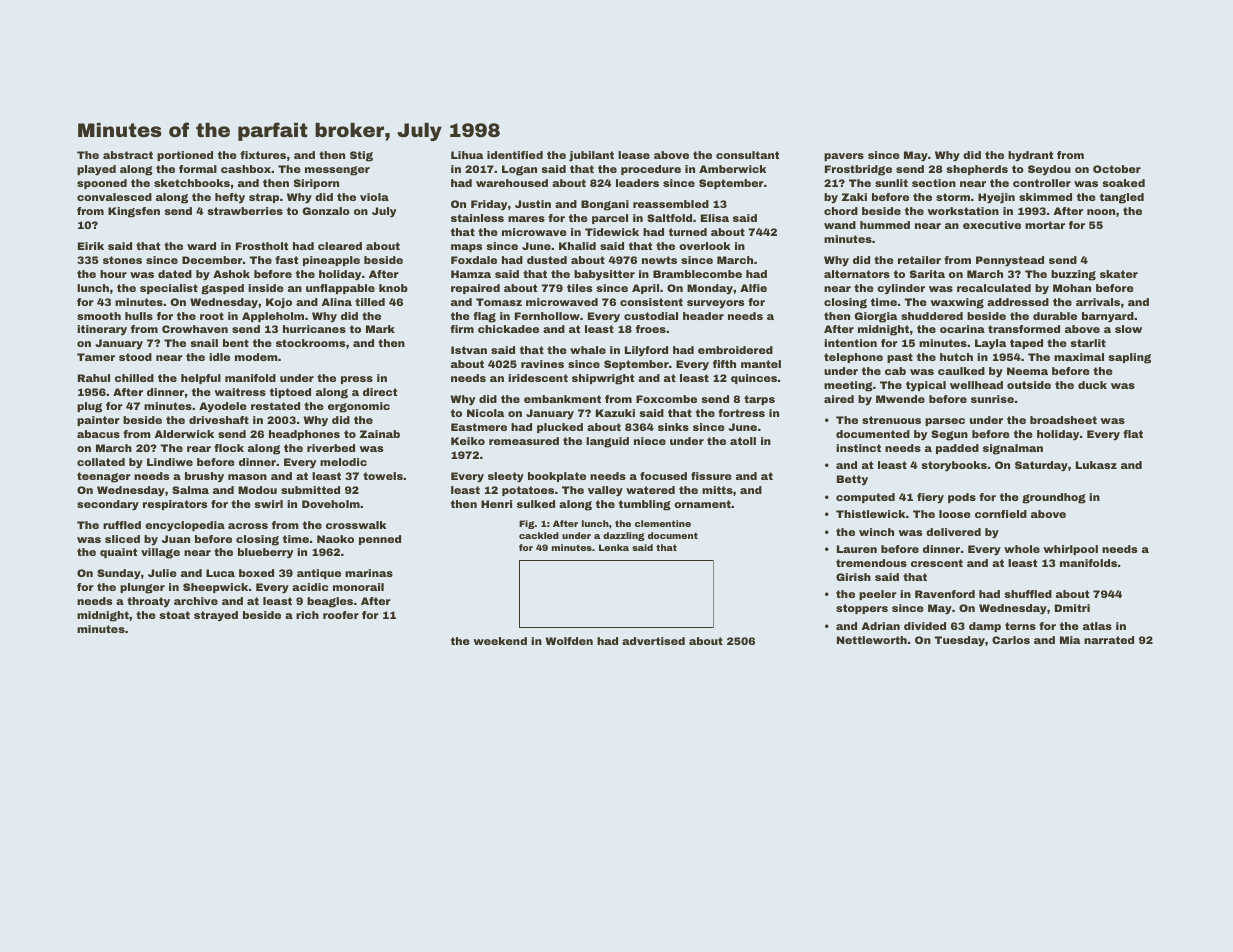  What do you see at coordinates (666, 399) in the image?
I see `Foxcombe` at bounding box center [666, 399].
